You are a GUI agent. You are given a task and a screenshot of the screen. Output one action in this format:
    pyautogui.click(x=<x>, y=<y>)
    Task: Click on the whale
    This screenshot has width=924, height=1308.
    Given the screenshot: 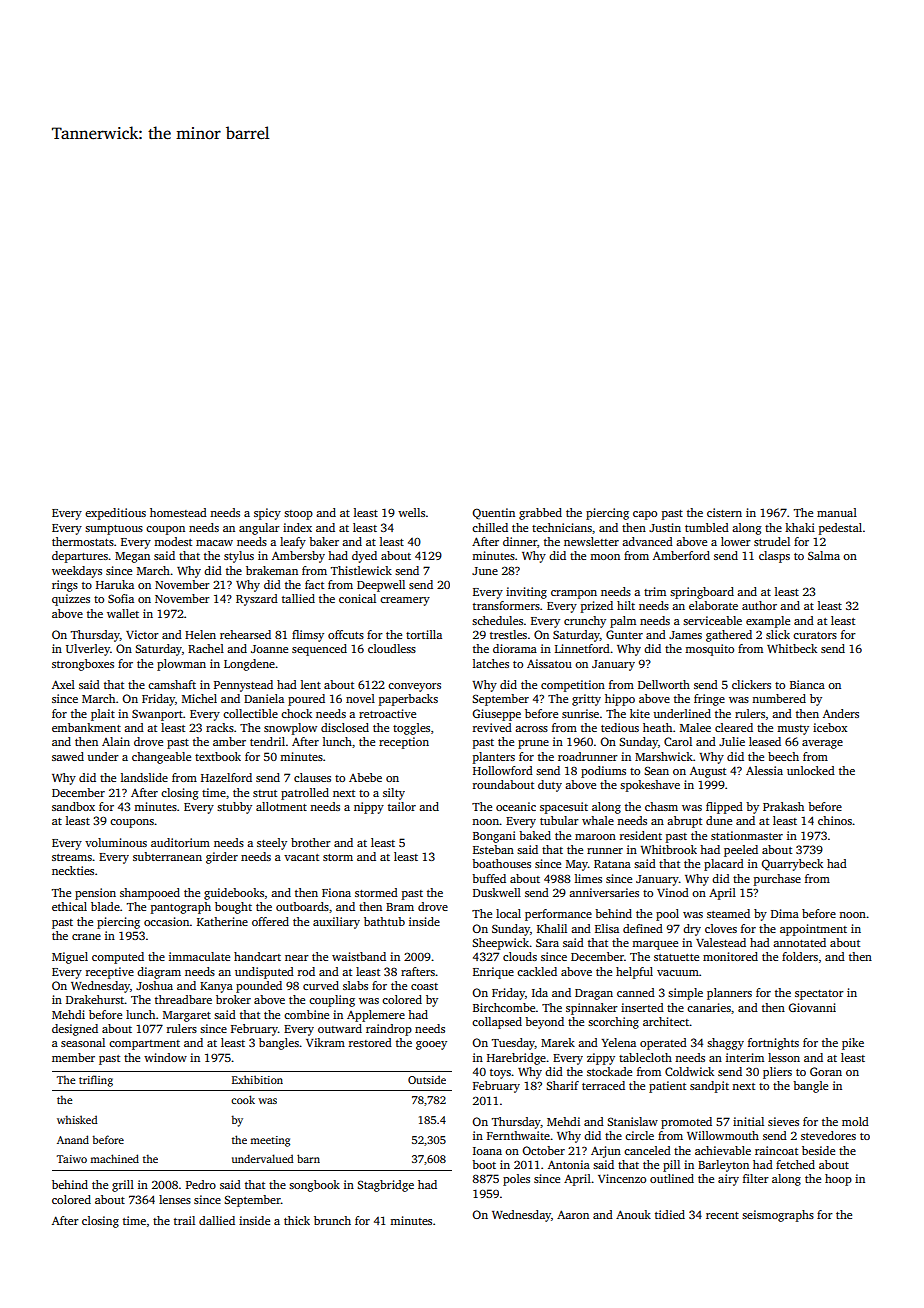 What is the action you would take?
    pyautogui.click(x=598, y=820)
